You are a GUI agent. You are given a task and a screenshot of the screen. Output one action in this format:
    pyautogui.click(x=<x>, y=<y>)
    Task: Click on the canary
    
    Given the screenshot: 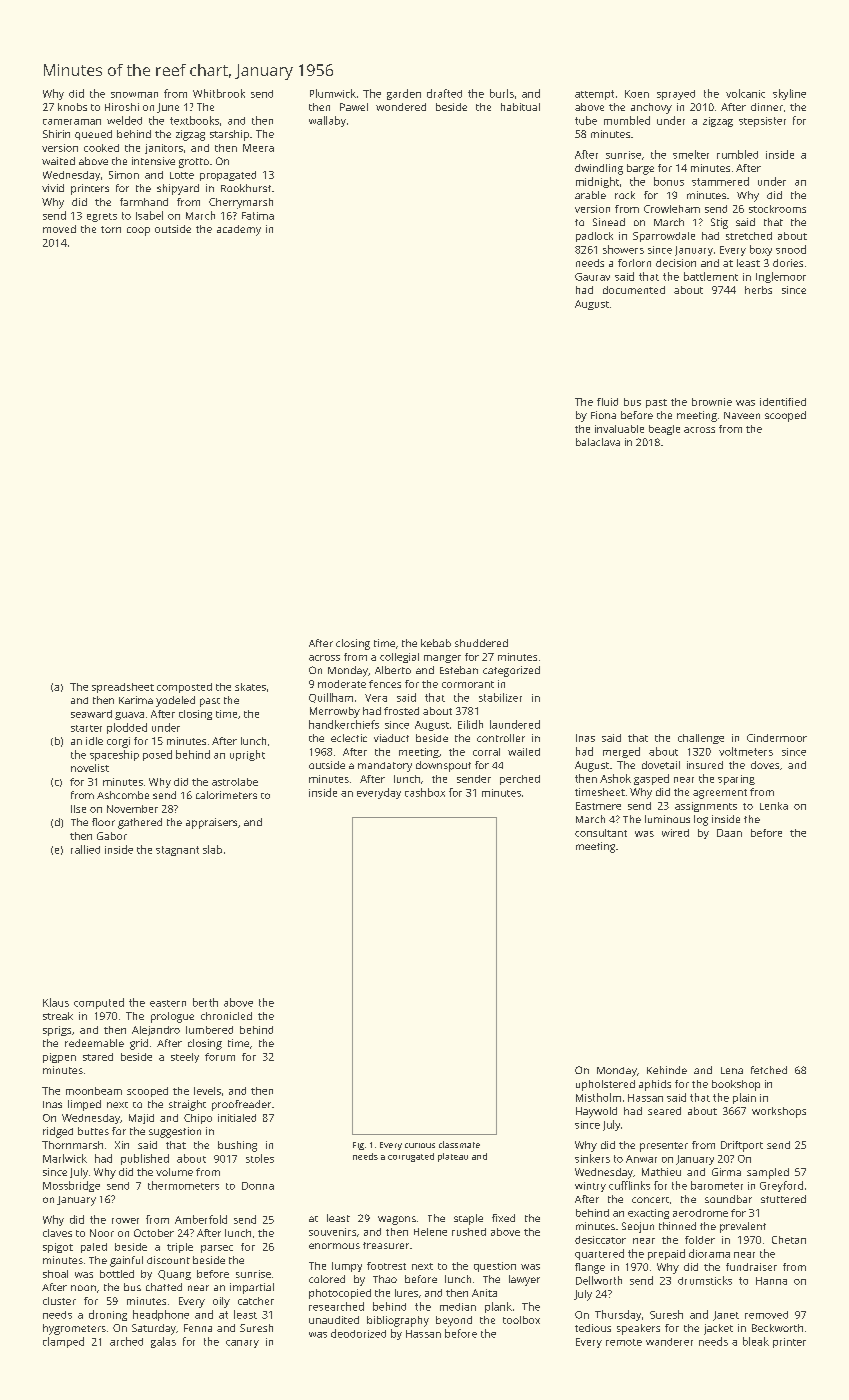 What is the action you would take?
    pyautogui.click(x=242, y=1344)
